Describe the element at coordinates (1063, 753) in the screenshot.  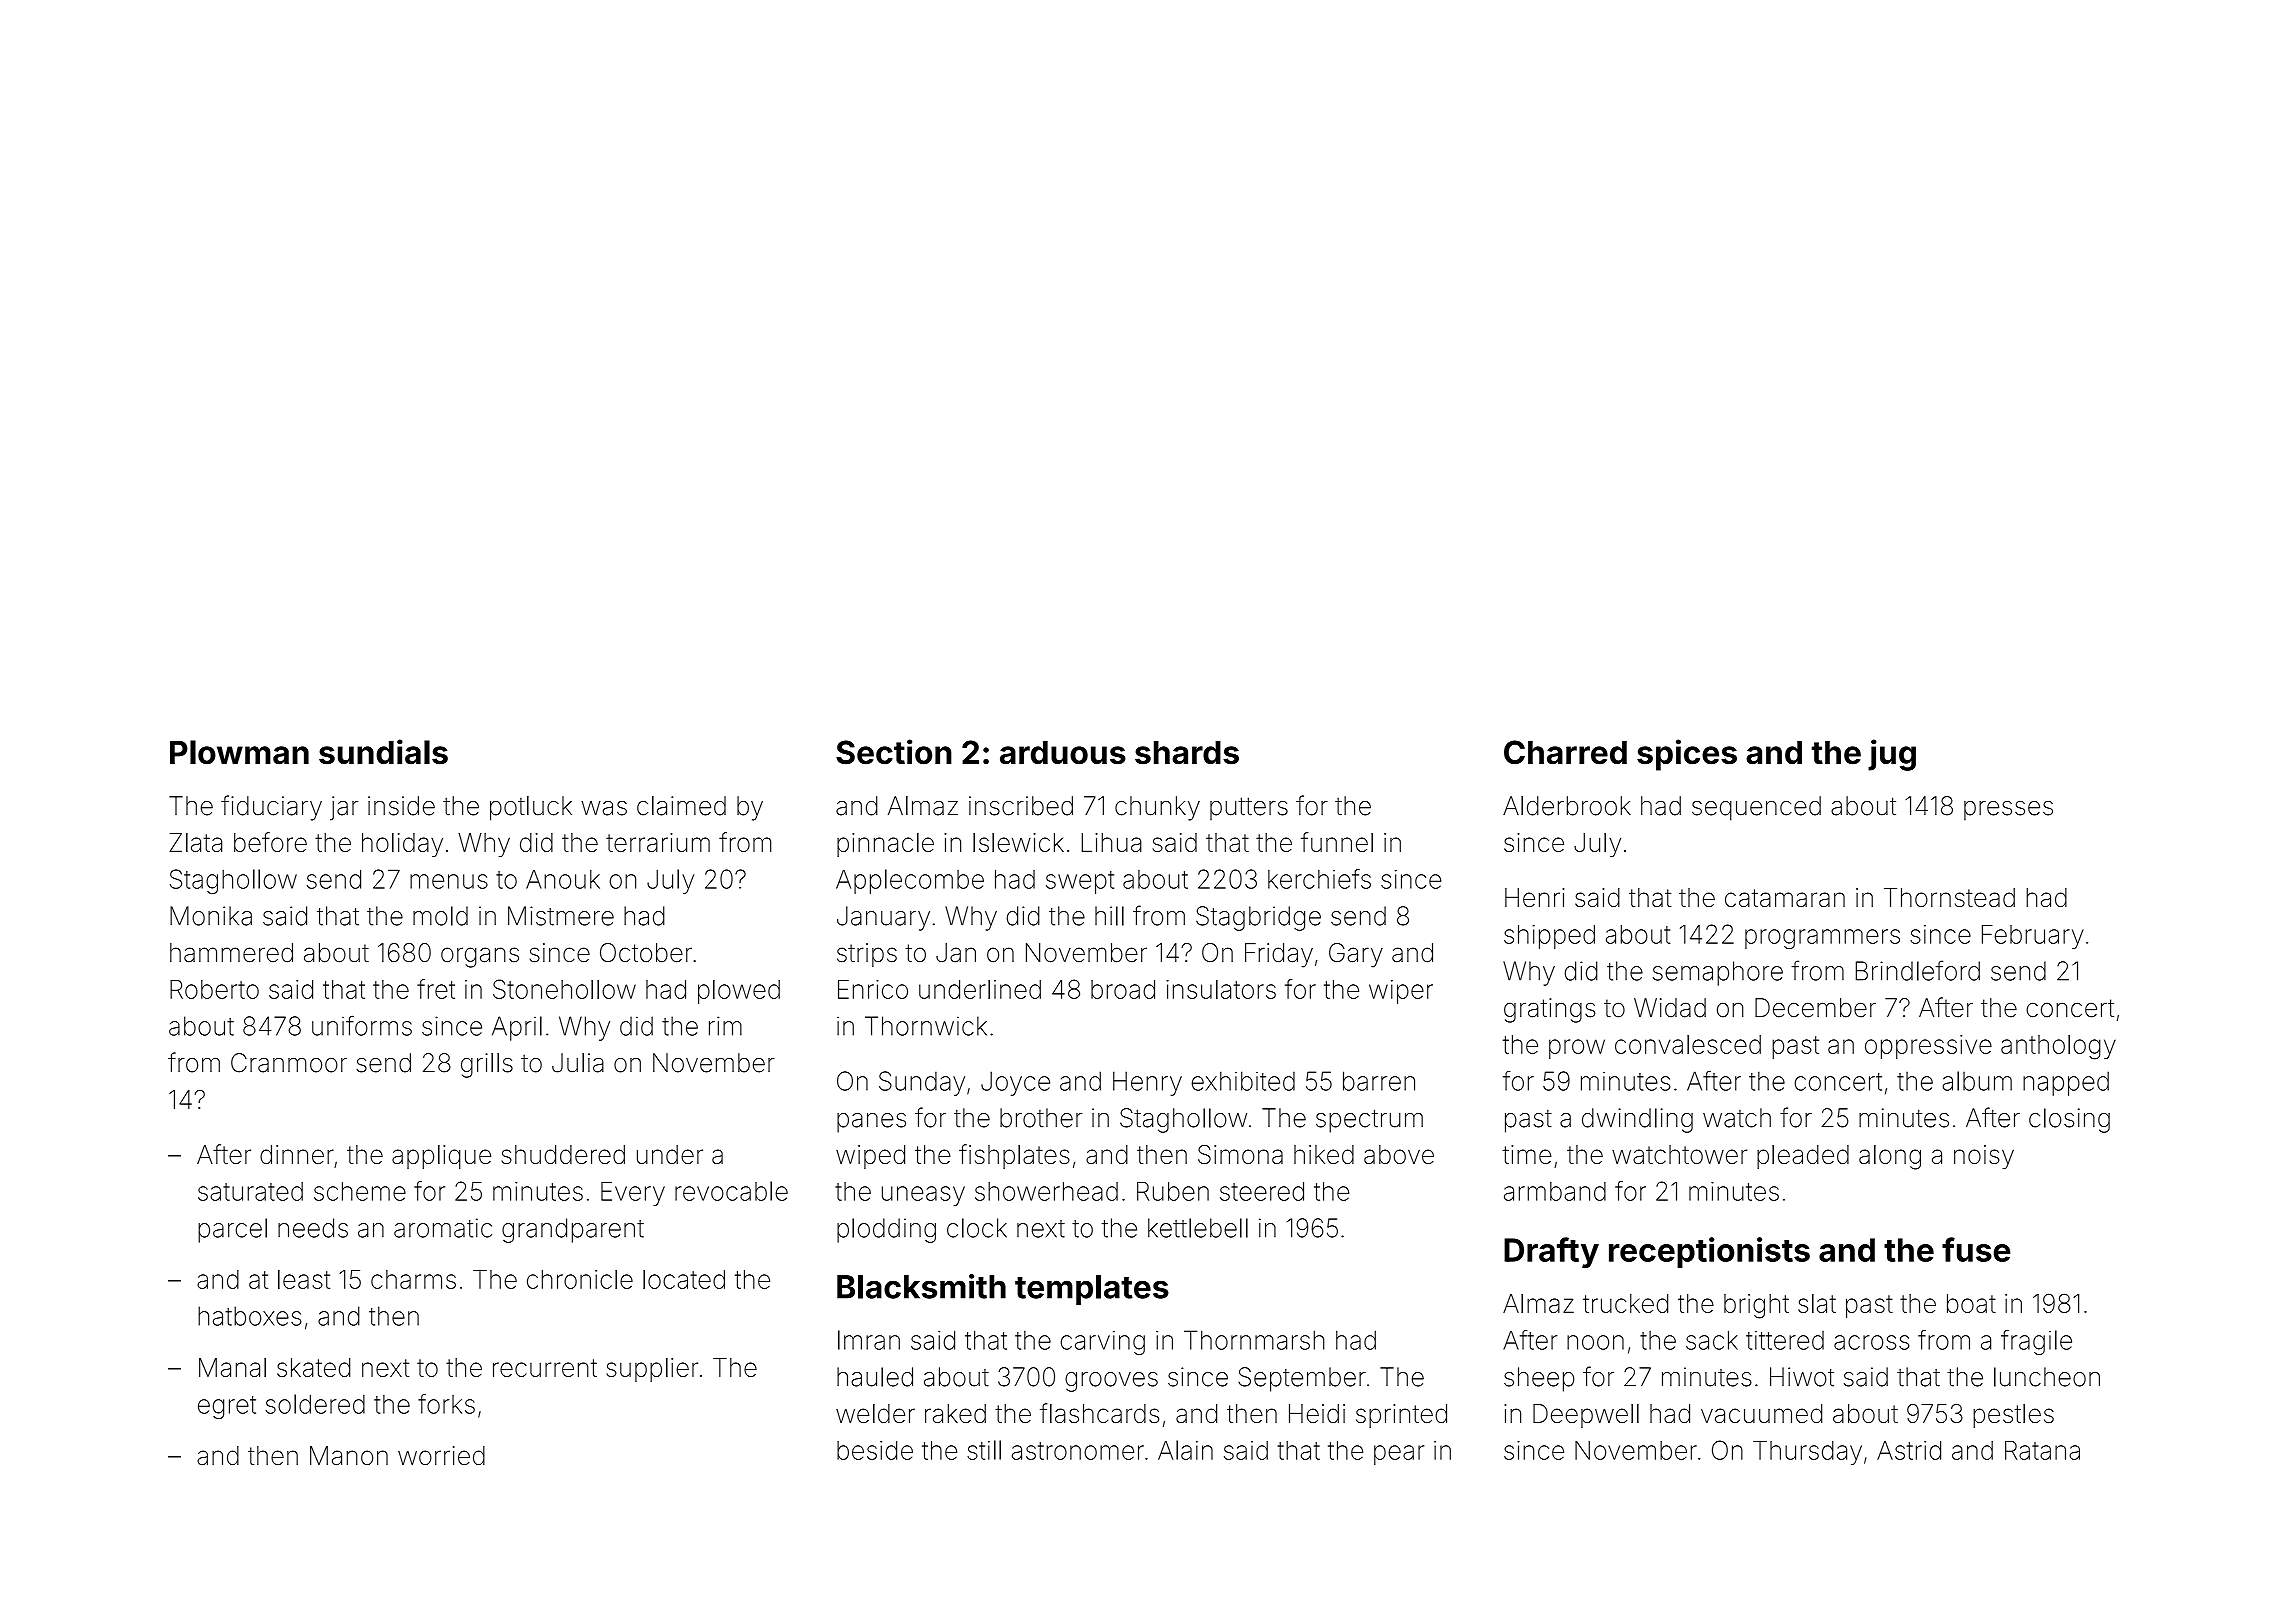
I see `arduous` at that location.
